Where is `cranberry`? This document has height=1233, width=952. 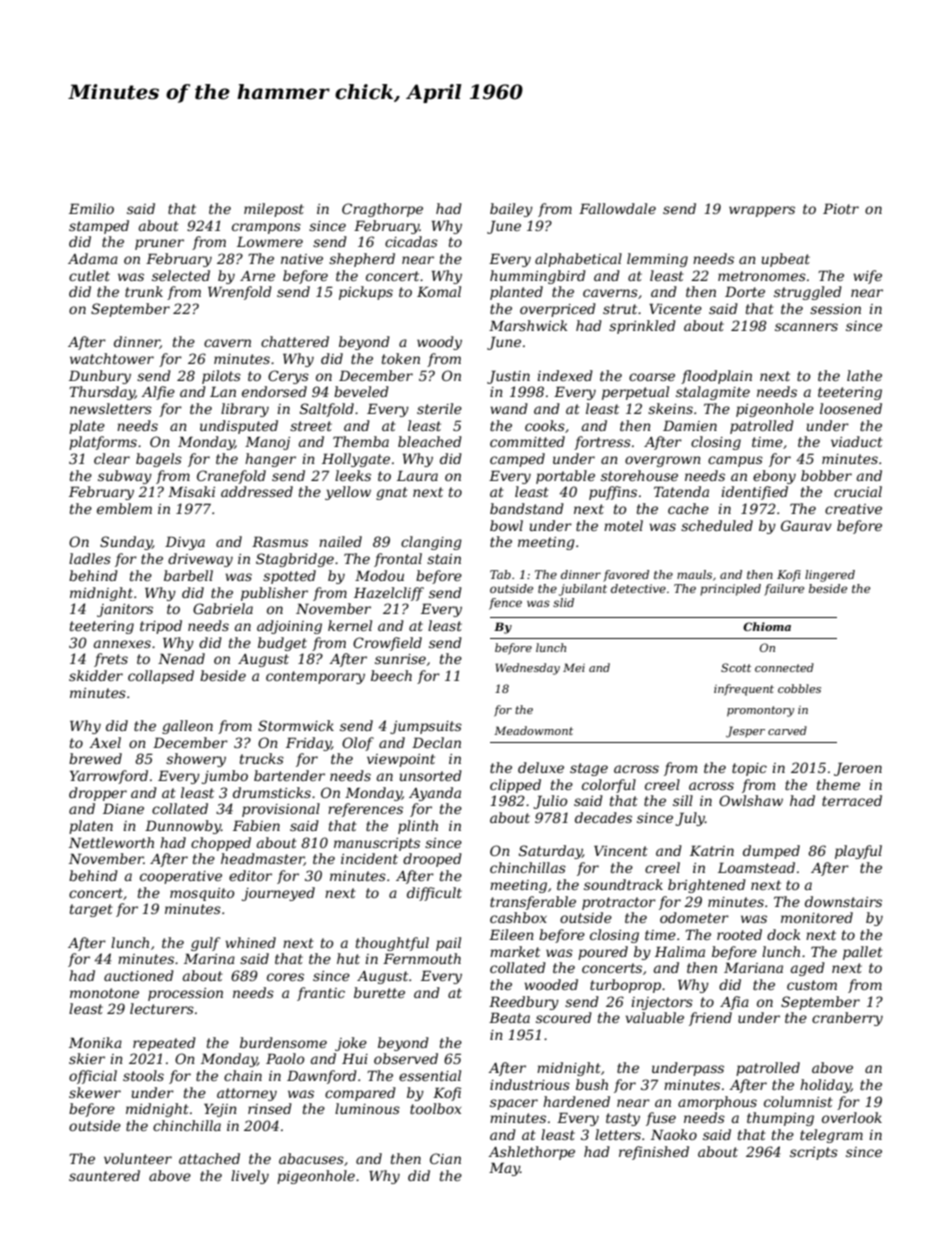
cranberry is located at coordinates (847, 1019).
